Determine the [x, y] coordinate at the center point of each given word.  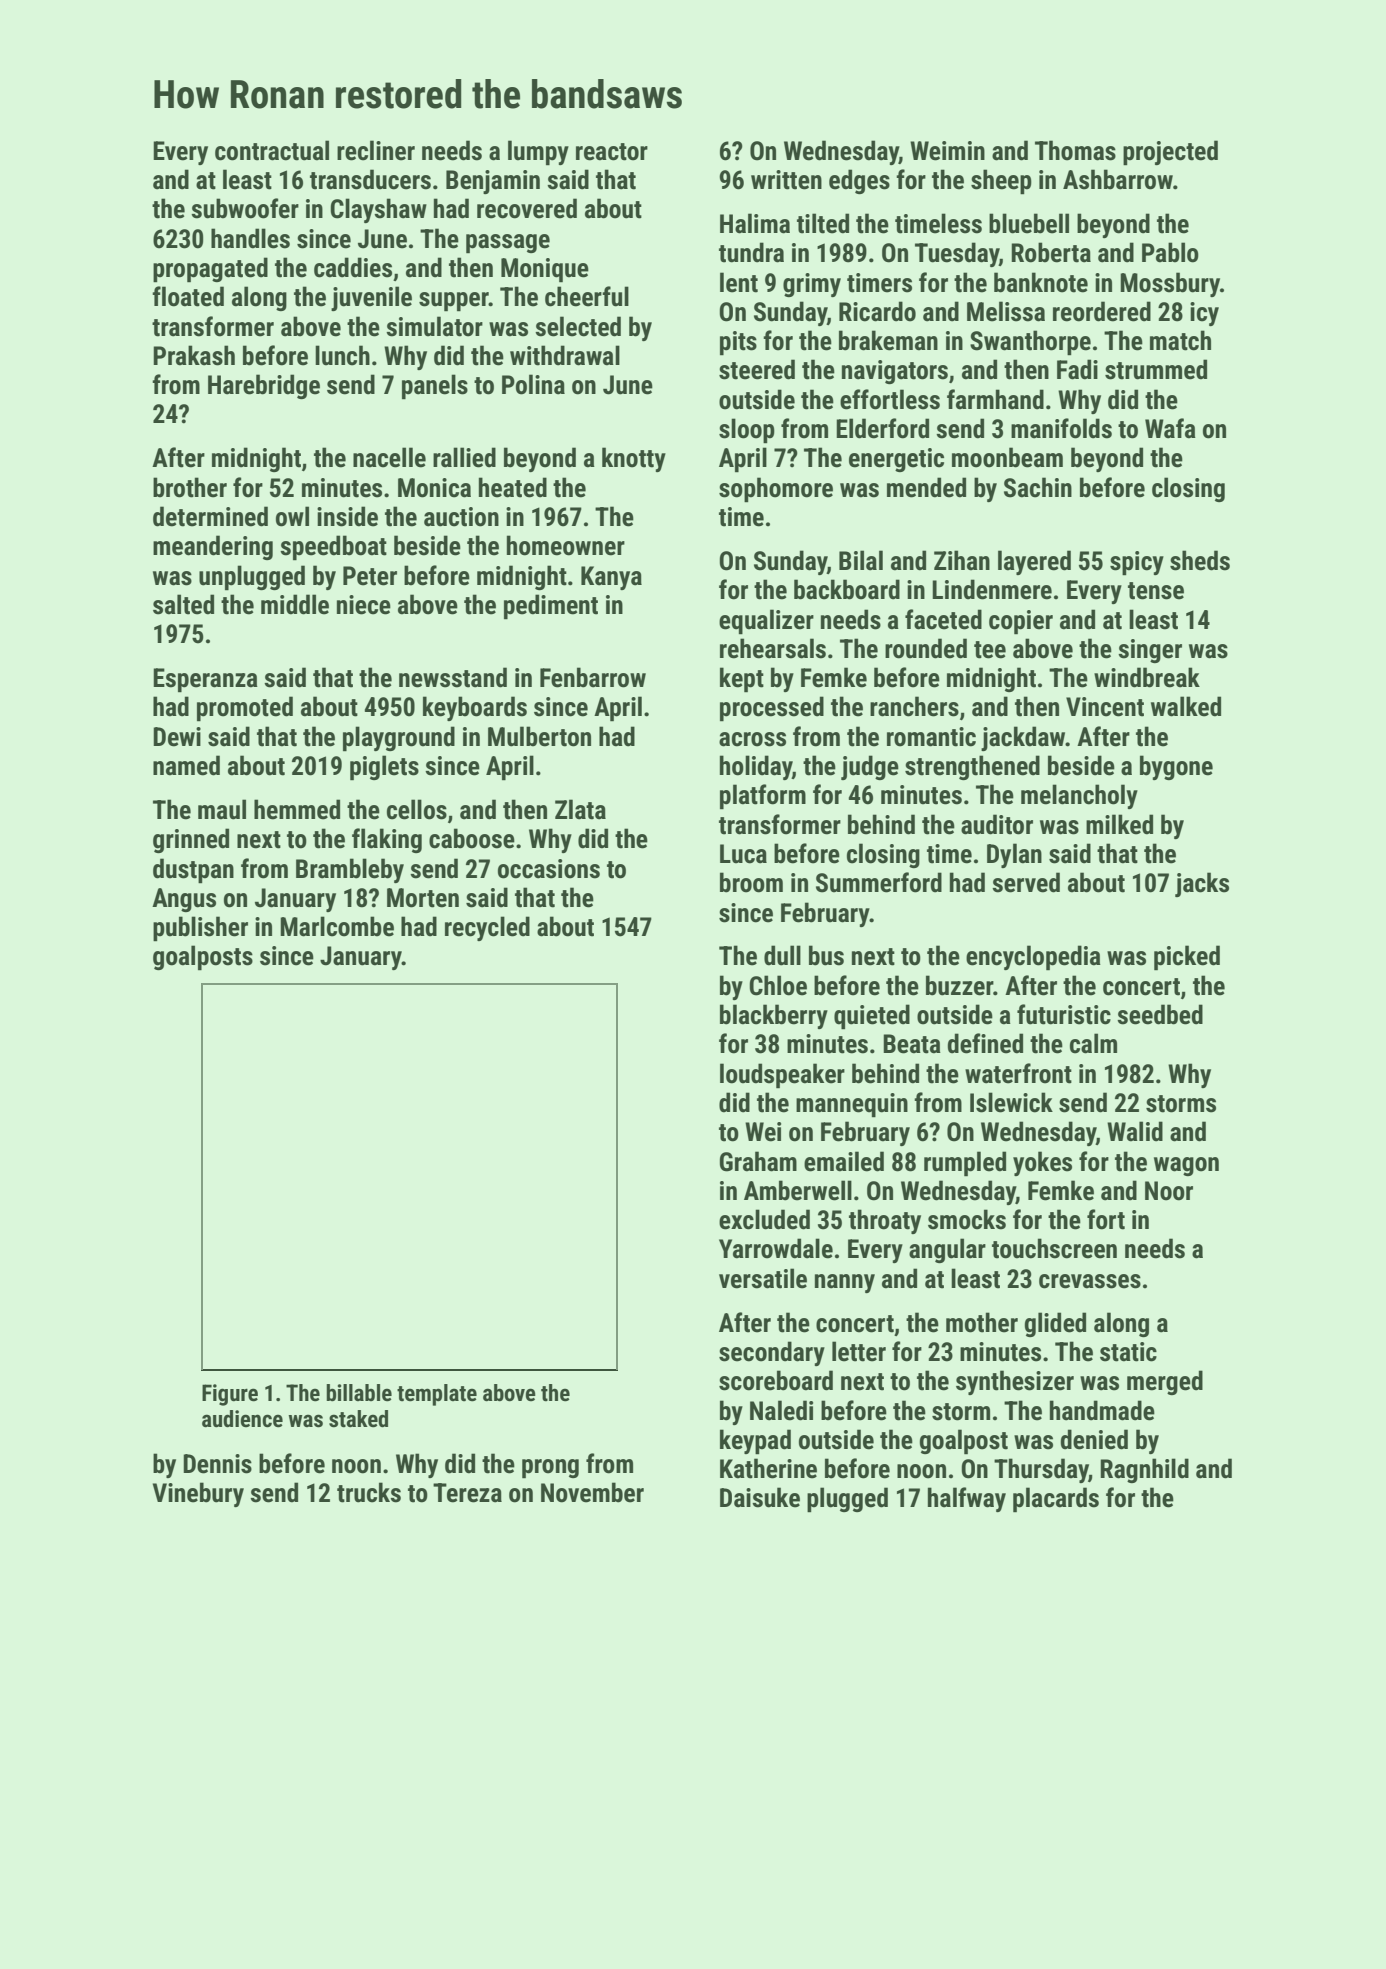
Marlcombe [337, 926]
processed [772, 709]
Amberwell [798, 1190]
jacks [1202, 884]
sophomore [776, 490]
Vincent [1105, 707]
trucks [369, 1492]
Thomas [1075, 150]
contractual [272, 150]
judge [870, 767]
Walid [1135, 1131]
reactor [612, 152]
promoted [245, 709]
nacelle [389, 457]
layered [1034, 562]
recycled [487, 928]
